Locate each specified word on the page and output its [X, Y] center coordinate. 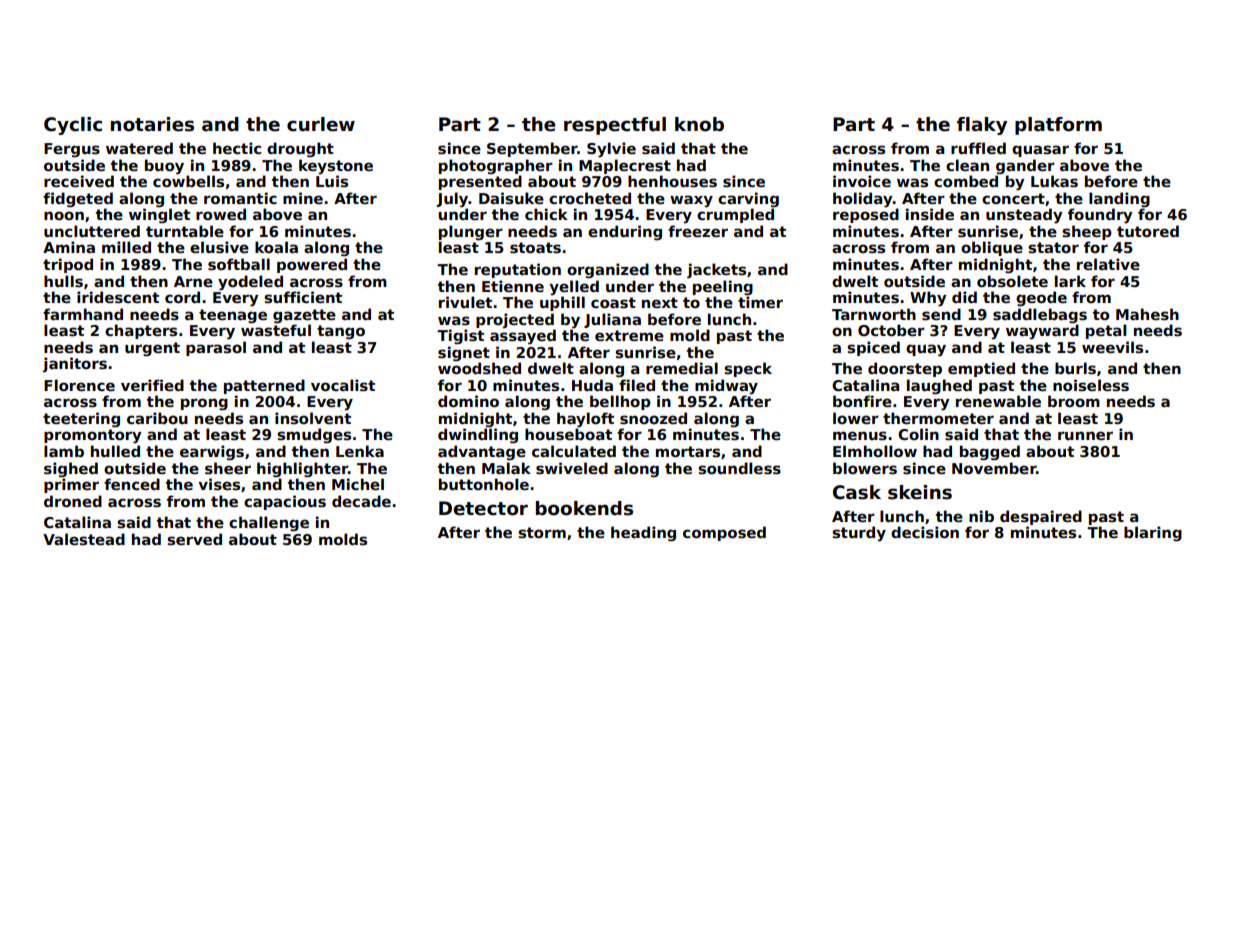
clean [967, 165]
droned [73, 501]
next [660, 302]
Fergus [72, 150]
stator [1053, 247]
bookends [584, 508]
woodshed [479, 368]
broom [1074, 401]
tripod [68, 265]
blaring [1153, 533]
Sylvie [611, 150]
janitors [75, 364]
